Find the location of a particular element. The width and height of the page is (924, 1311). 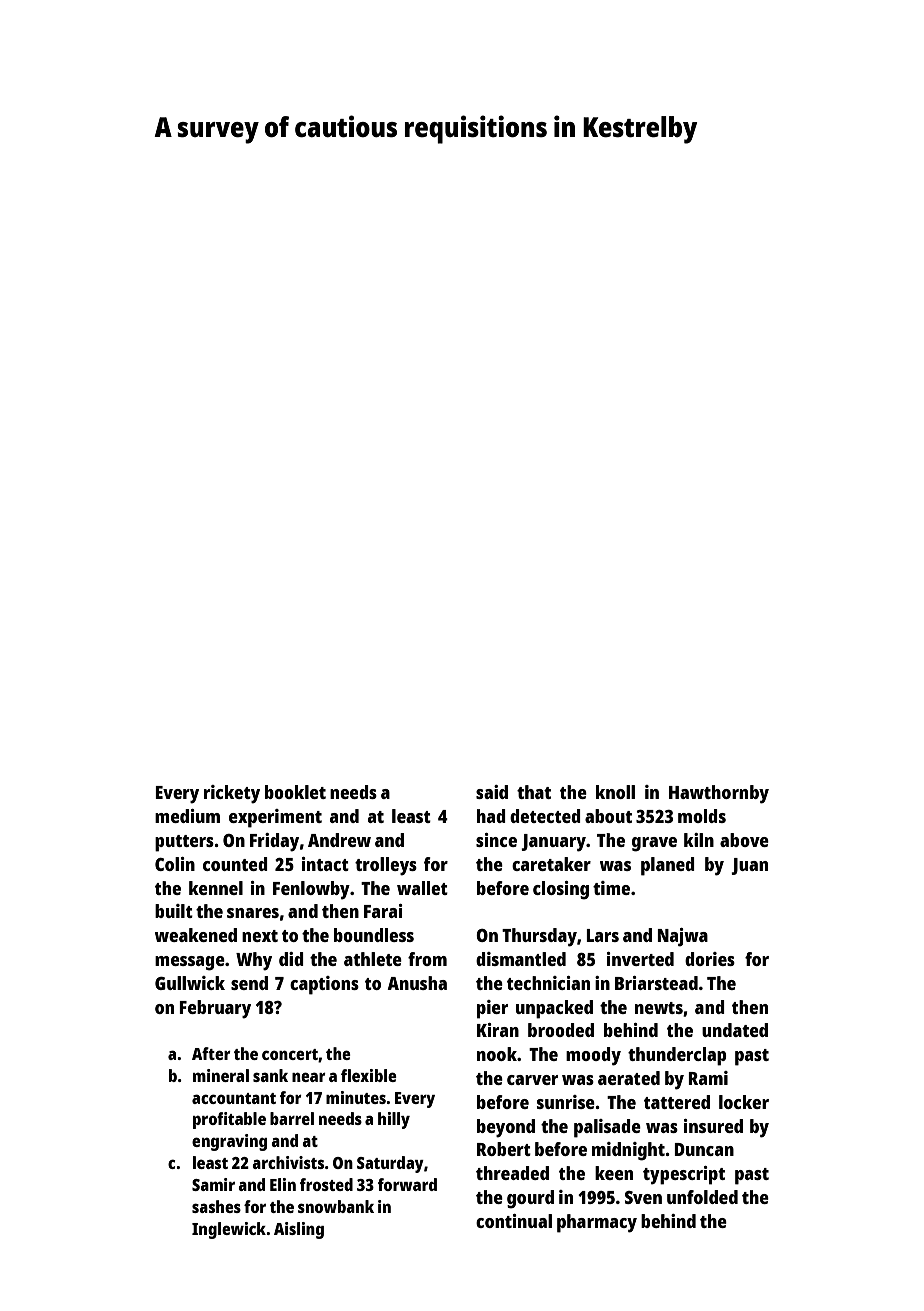

Thursday is located at coordinates (539, 937).
